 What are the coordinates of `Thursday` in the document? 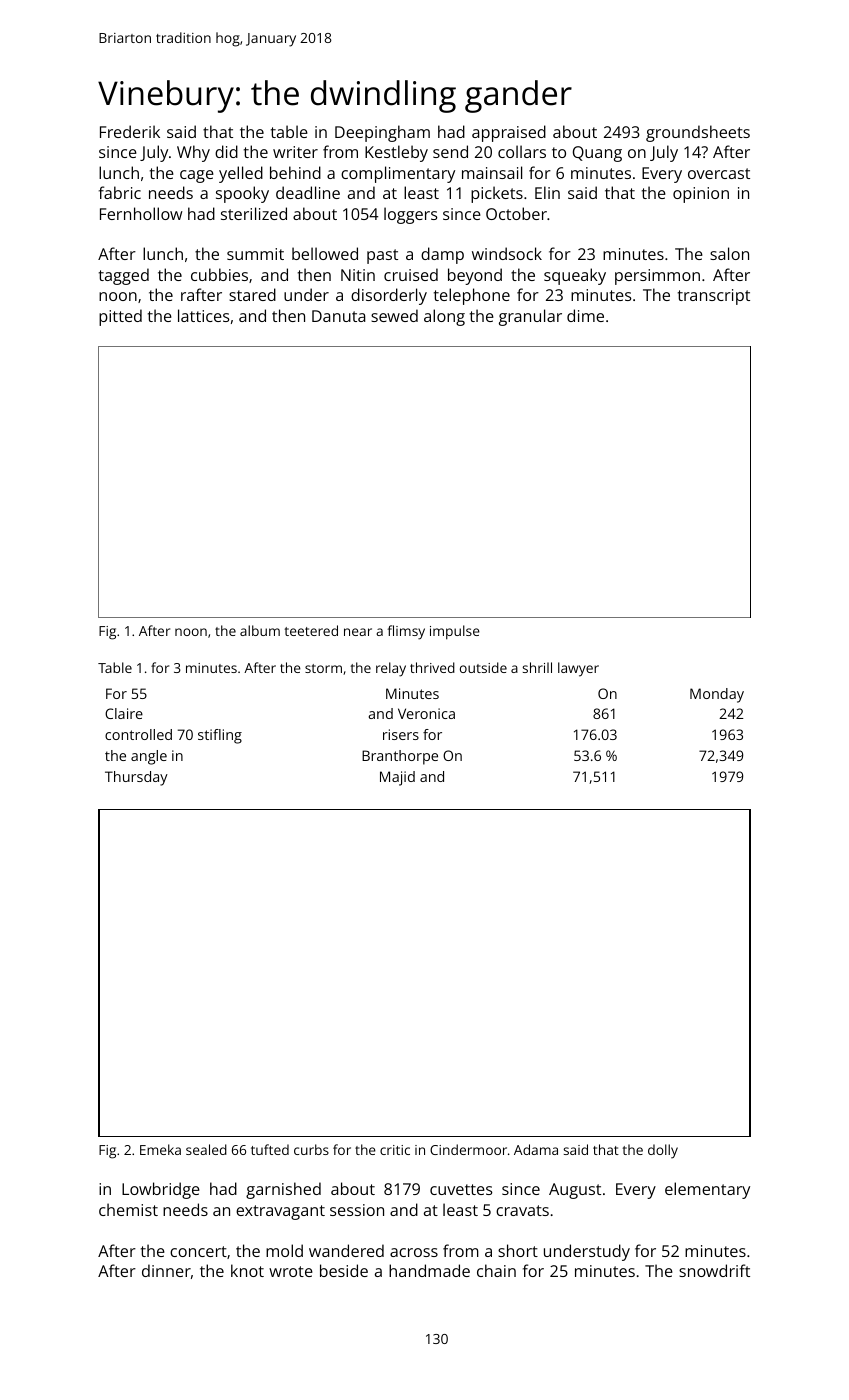 It's located at (136, 778).
